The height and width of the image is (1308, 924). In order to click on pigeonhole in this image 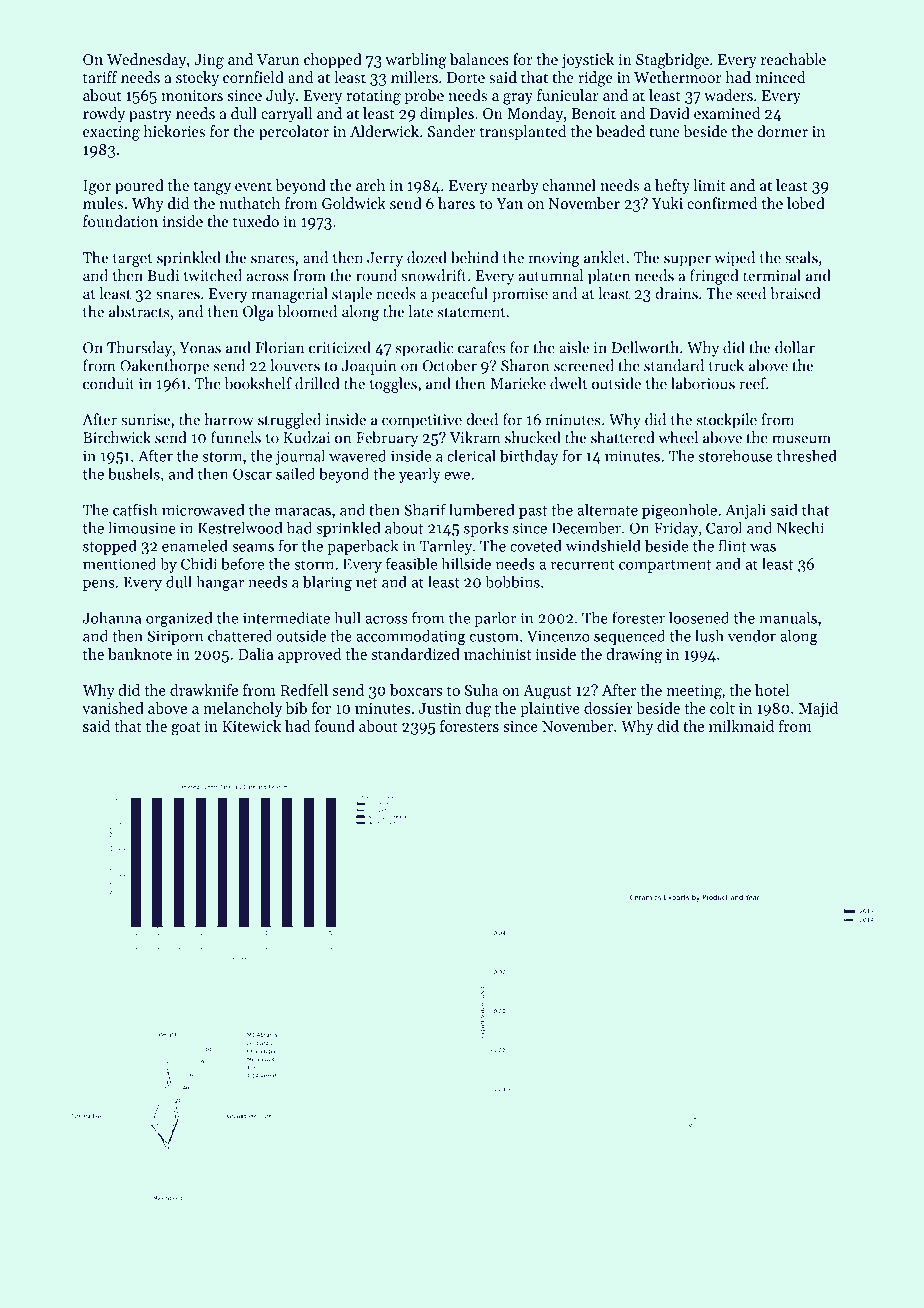, I will do `click(679, 511)`.
